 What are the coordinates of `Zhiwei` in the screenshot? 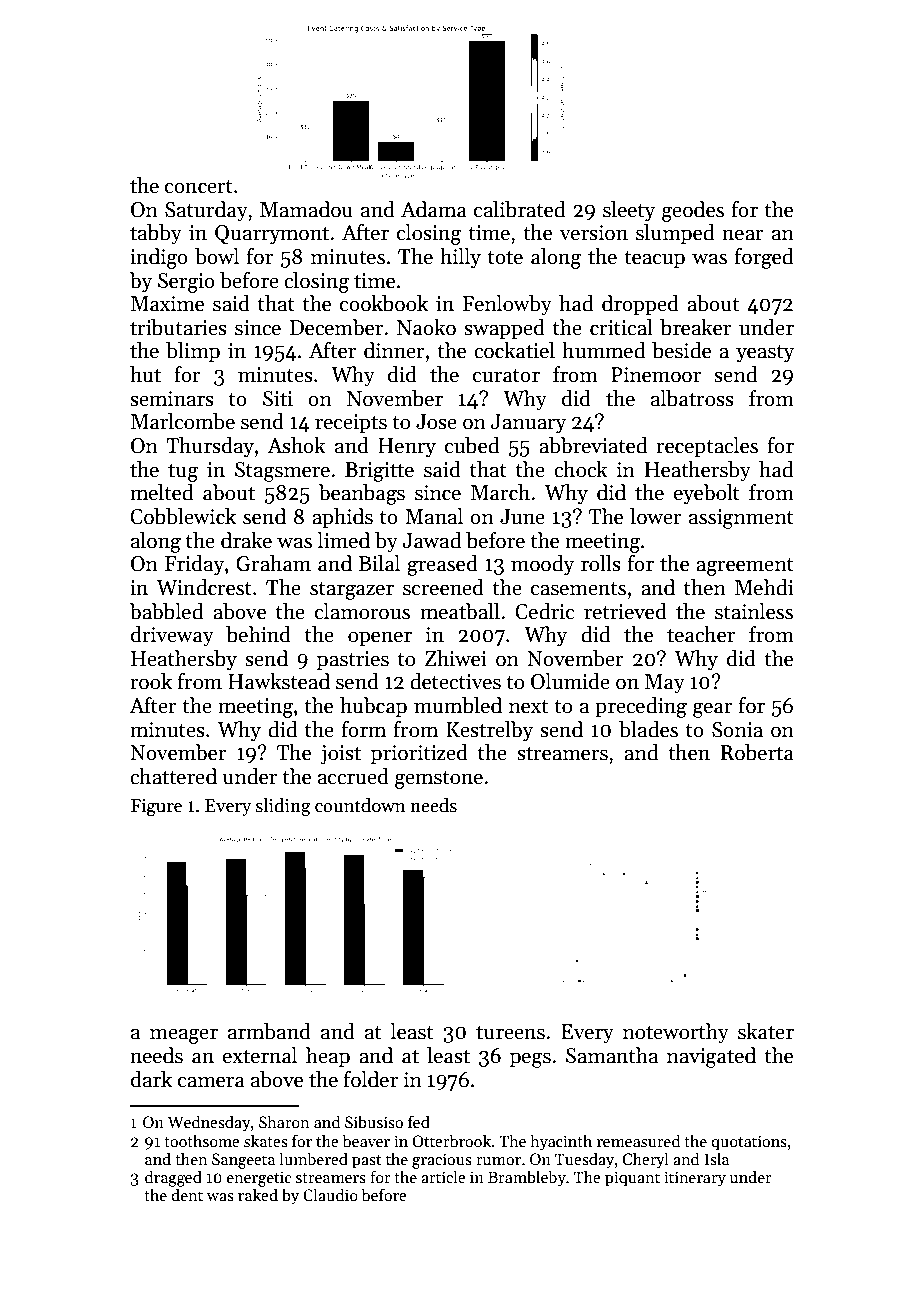 It's located at (456, 658).
